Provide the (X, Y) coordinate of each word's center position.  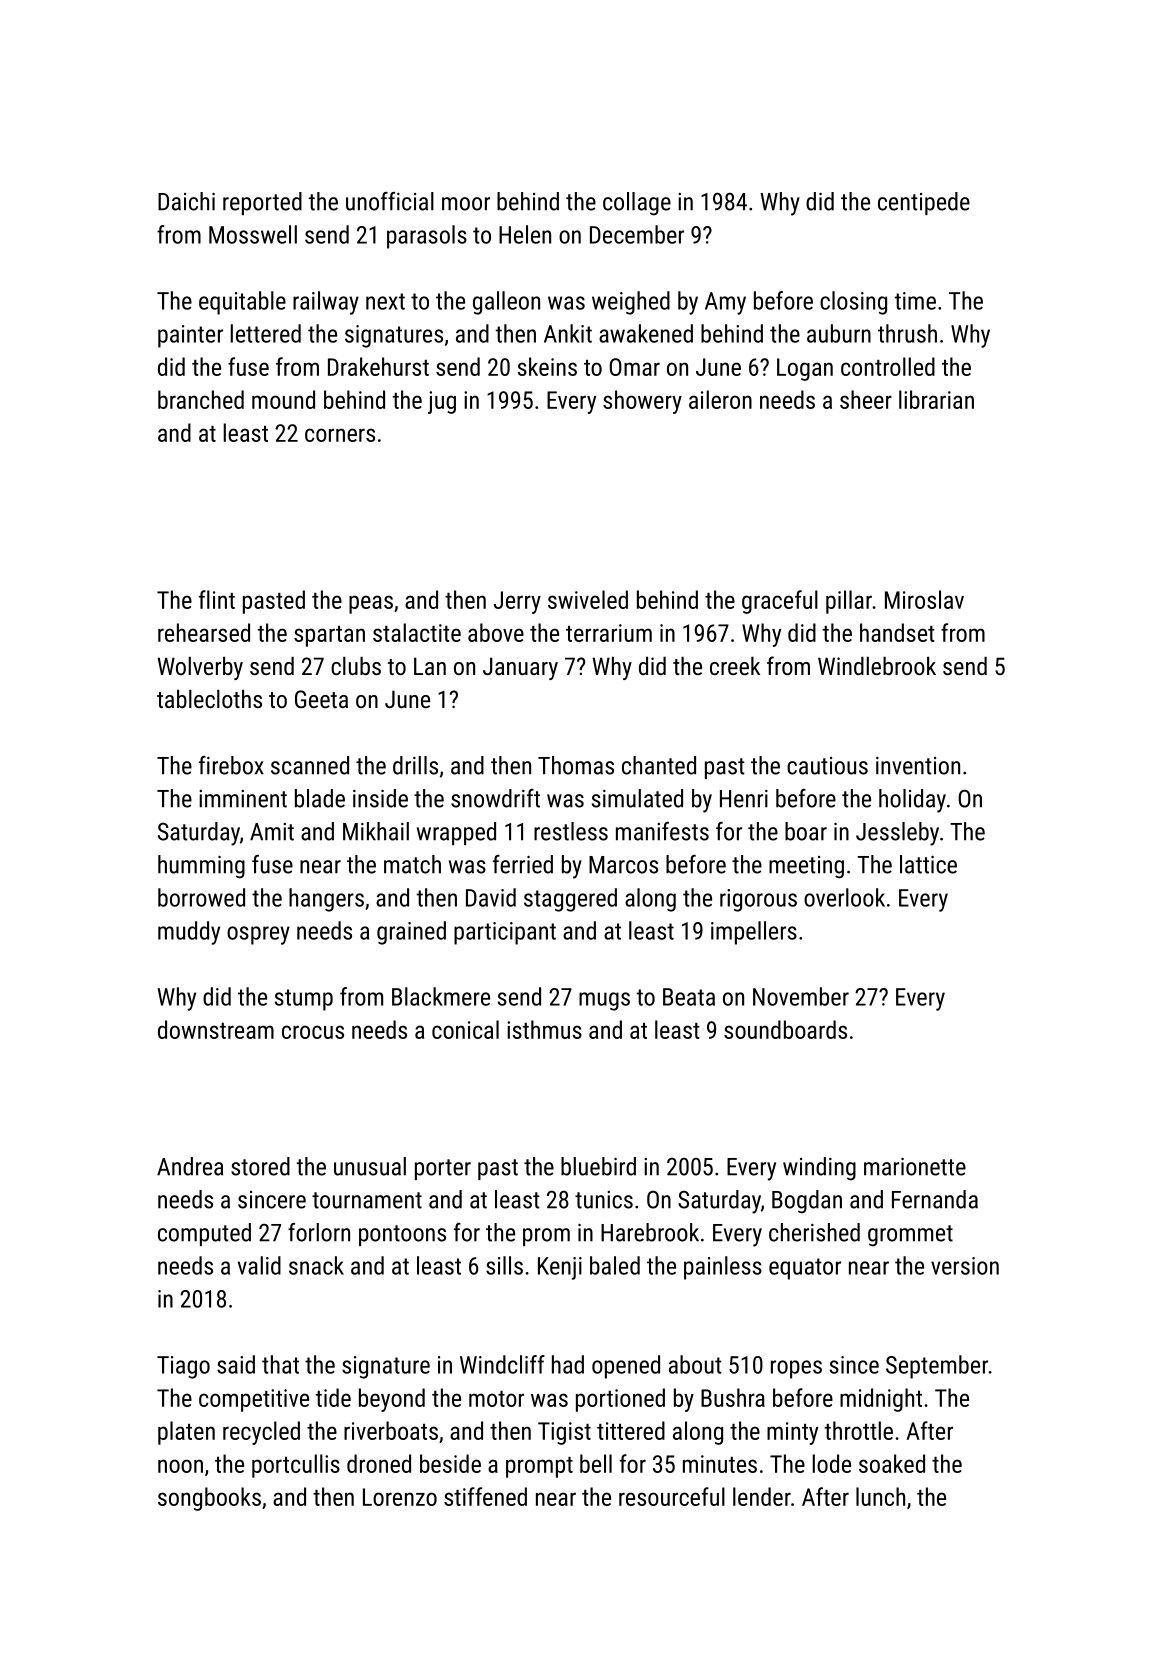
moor (466, 204)
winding (819, 1169)
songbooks (209, 1499)
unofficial (390, 201)
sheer (866, 399)
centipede (924, 203)
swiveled (588, 599)
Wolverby (200, 668)
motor (496, 1399)
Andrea (190, 1166)
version (965, 1266)
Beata (689, 997)
